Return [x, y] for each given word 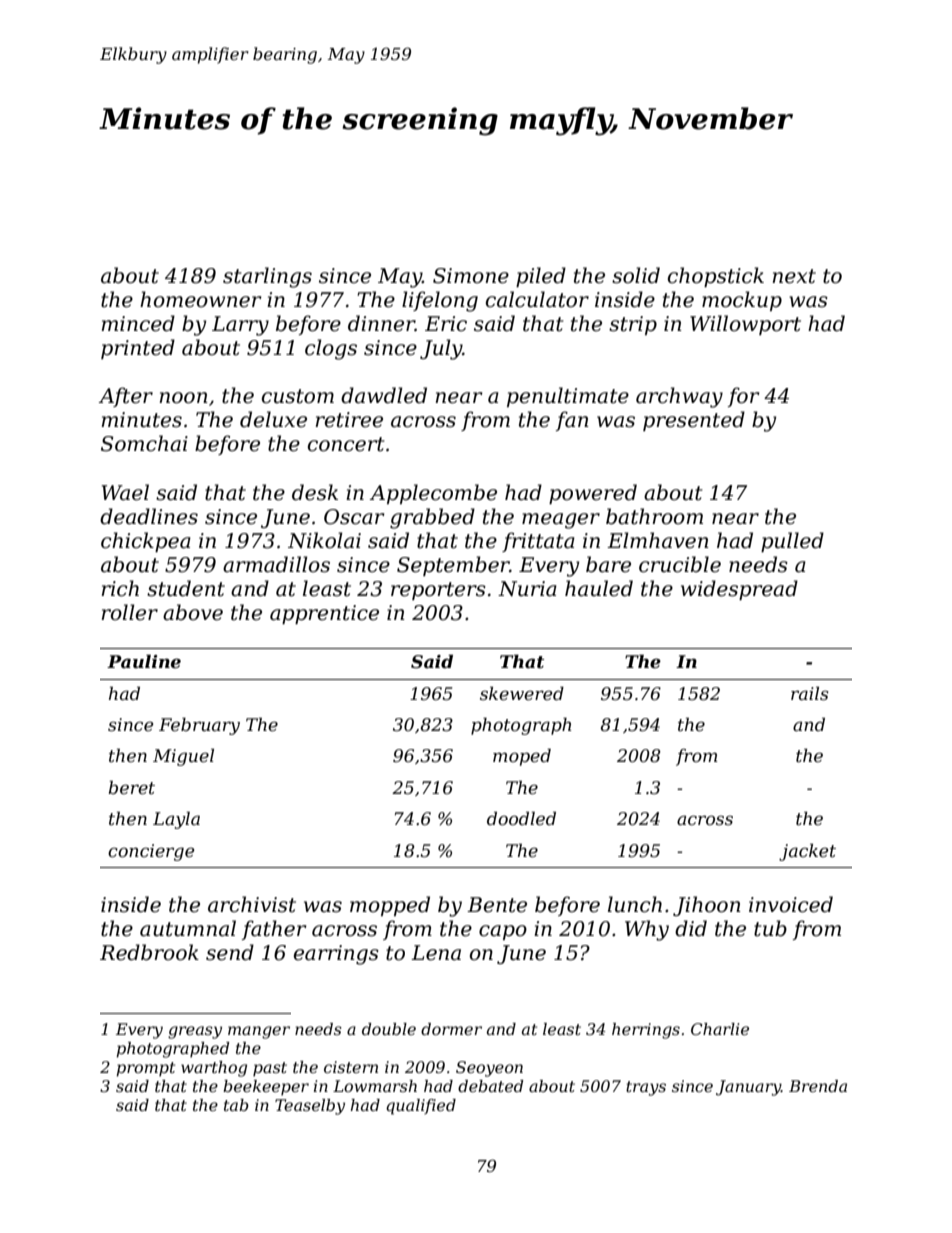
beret [131, 787]
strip [633, 325]
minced [138, 323]
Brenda [818, 1086]
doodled [521, 818]
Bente [497, 905]
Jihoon [707, 906]
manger [259, 1032]
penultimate [568, 397]
